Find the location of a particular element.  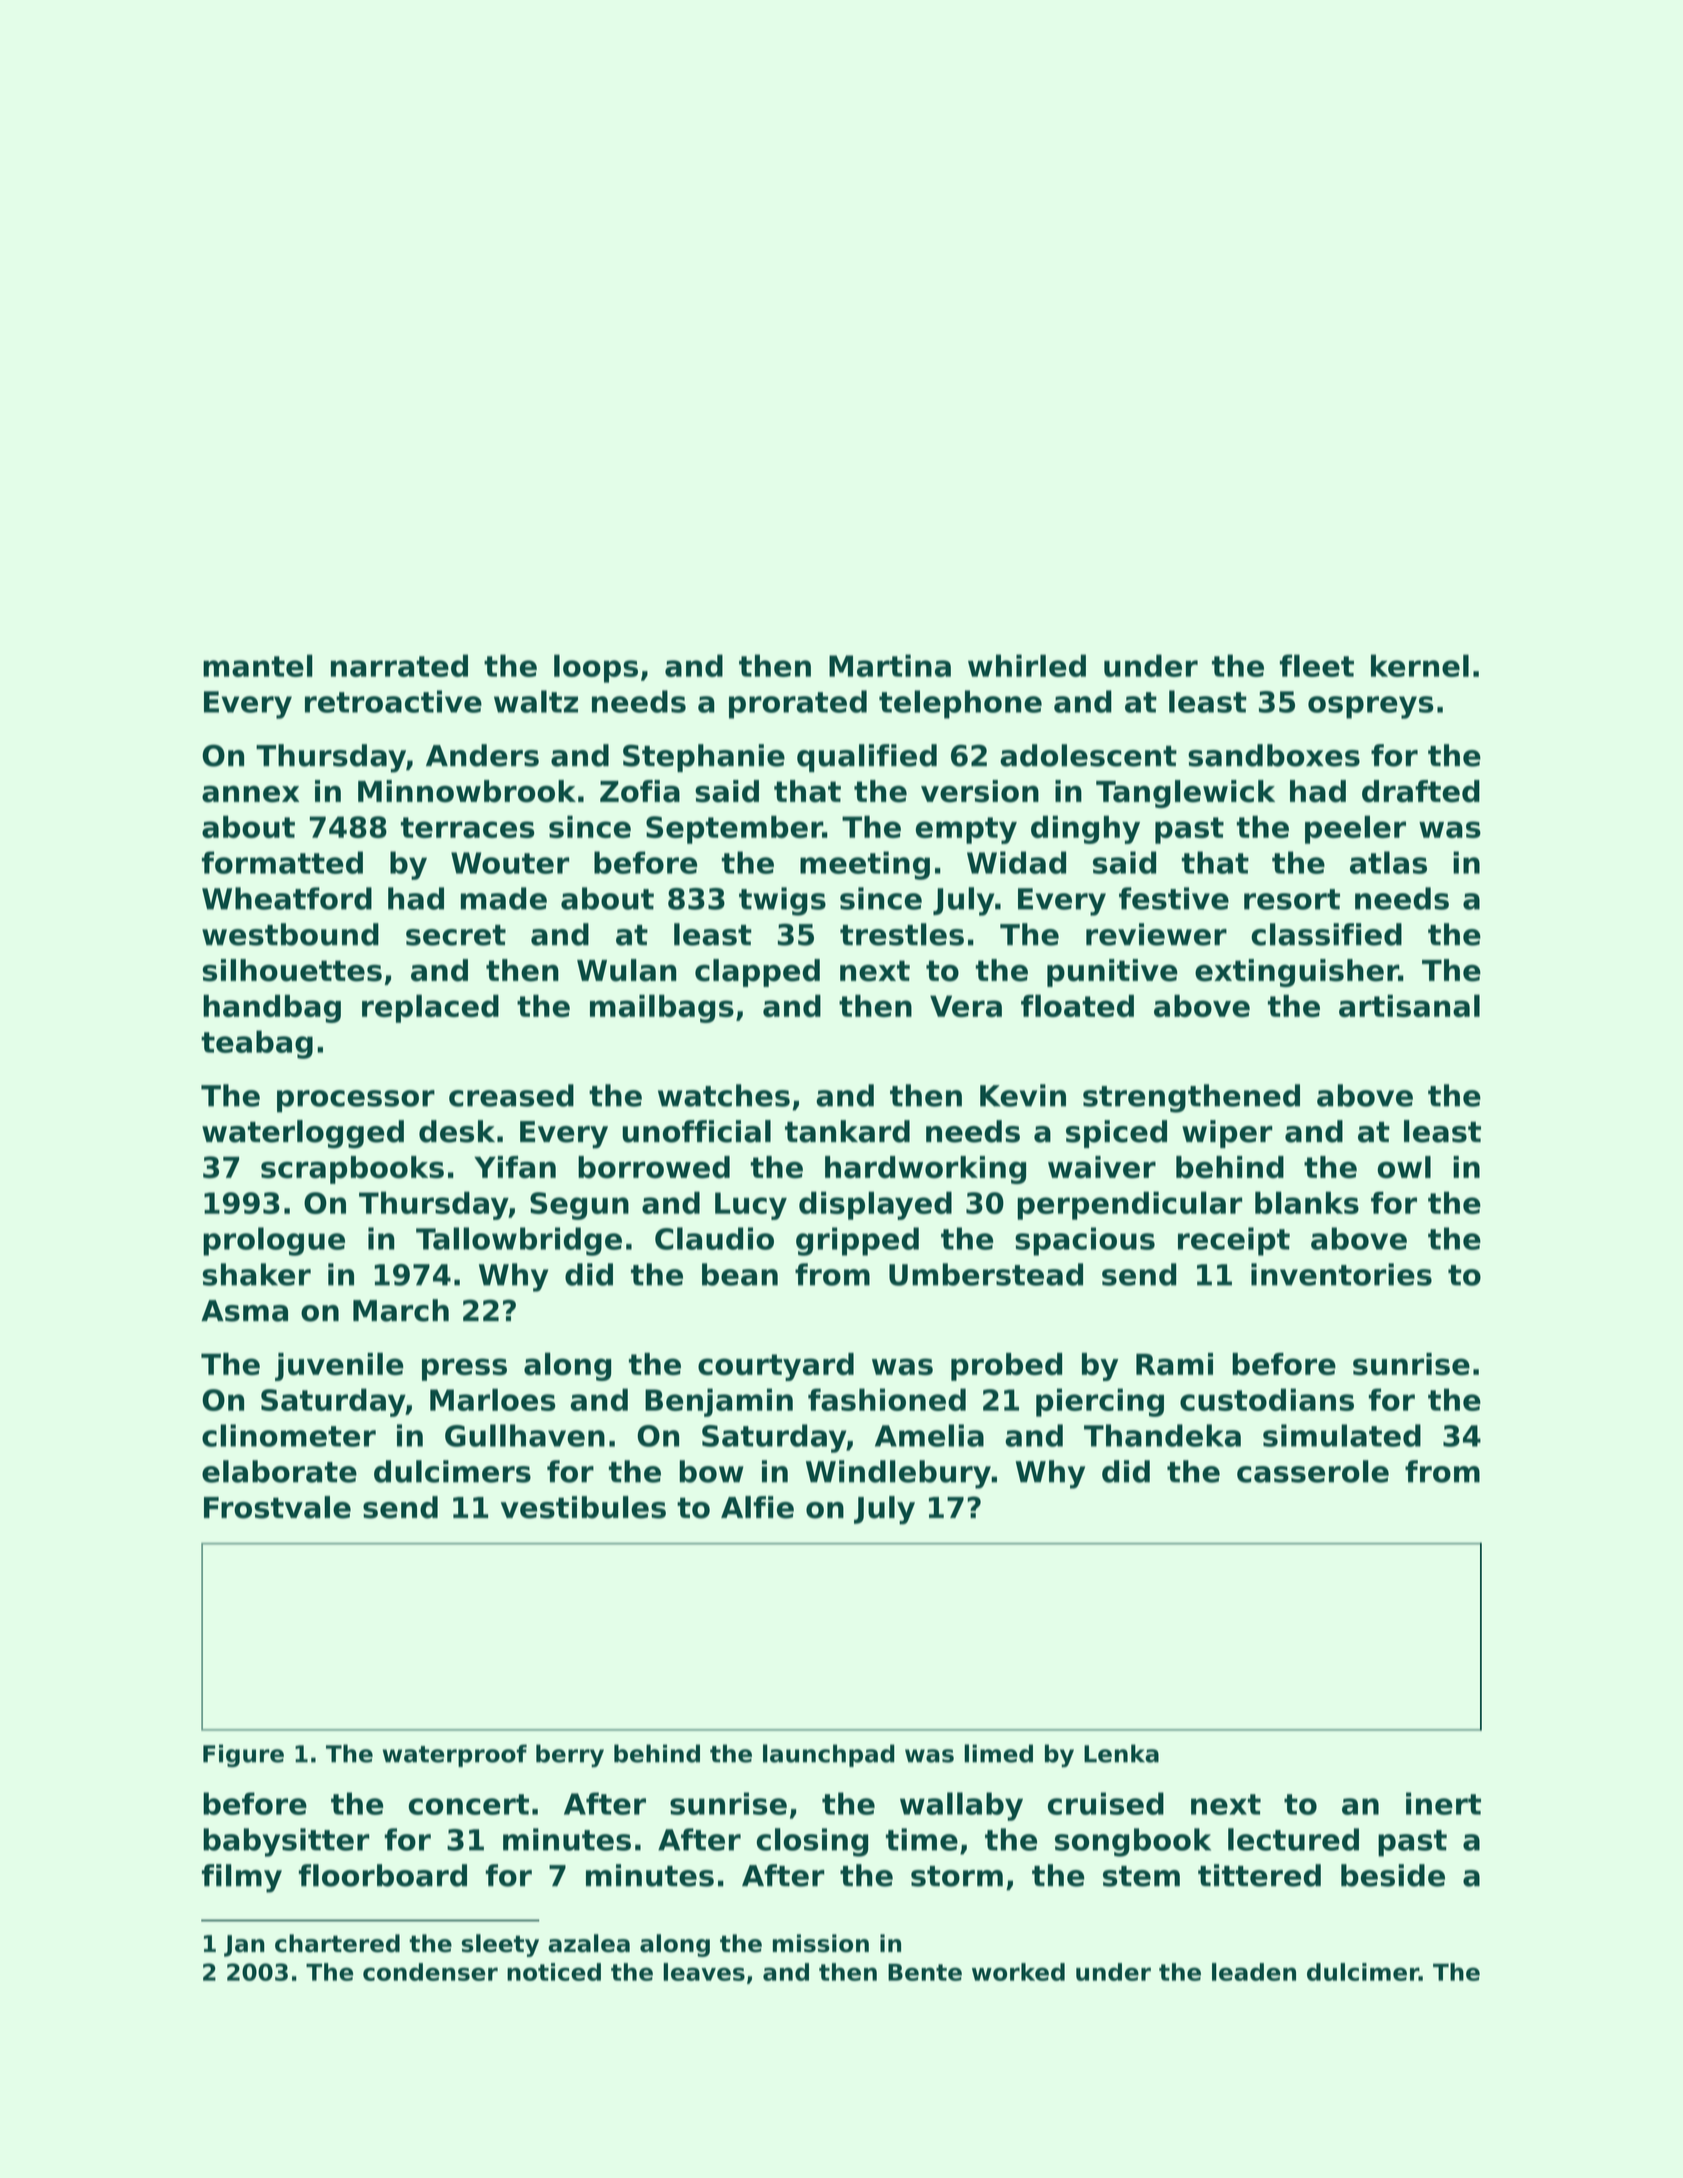

watches is located at coordinates (724, 1095).
